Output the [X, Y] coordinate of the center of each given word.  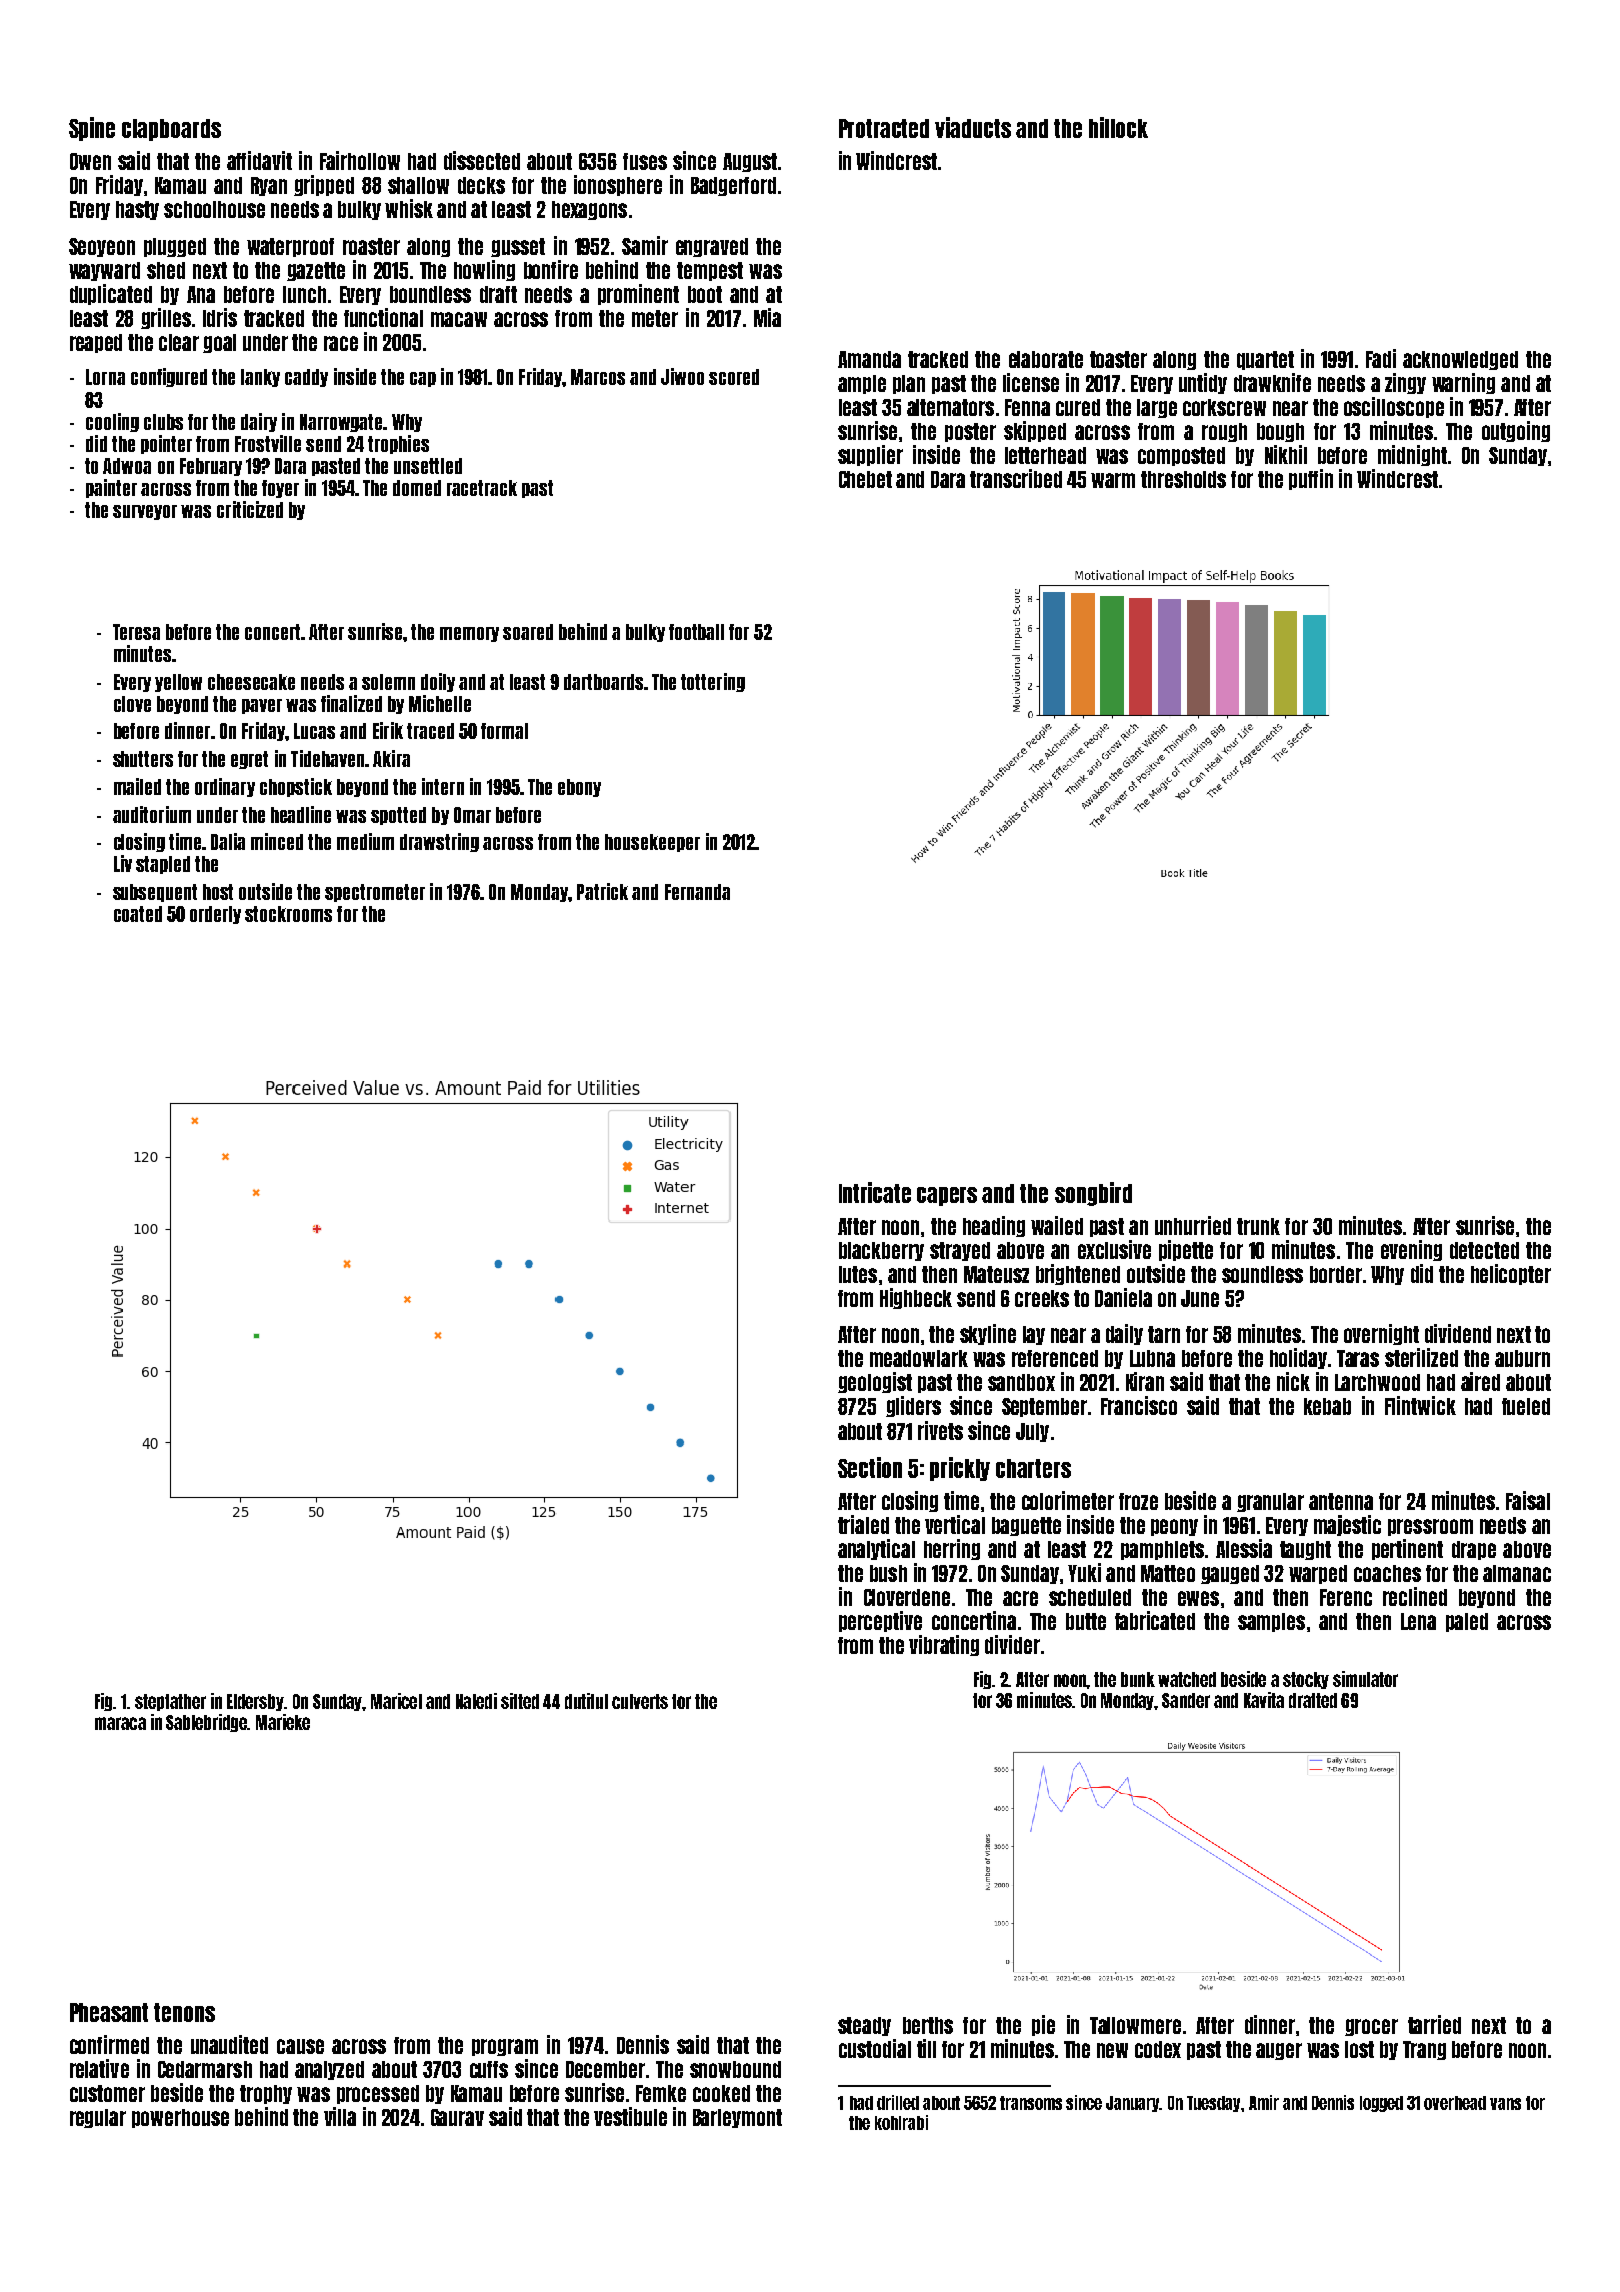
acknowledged [1460, 360]
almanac [1517, 1573]
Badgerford [733, 186]
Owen [90, 161]
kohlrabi [901, 2122]
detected [1484, 1250]
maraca [120, 1723]
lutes [858, 1274]
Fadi [1381, 358]
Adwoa [127, 466]
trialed [863, 1524]
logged [1381, 2104]
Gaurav [457, 2117]
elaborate [1046, 359]
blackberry [881, 1251]
